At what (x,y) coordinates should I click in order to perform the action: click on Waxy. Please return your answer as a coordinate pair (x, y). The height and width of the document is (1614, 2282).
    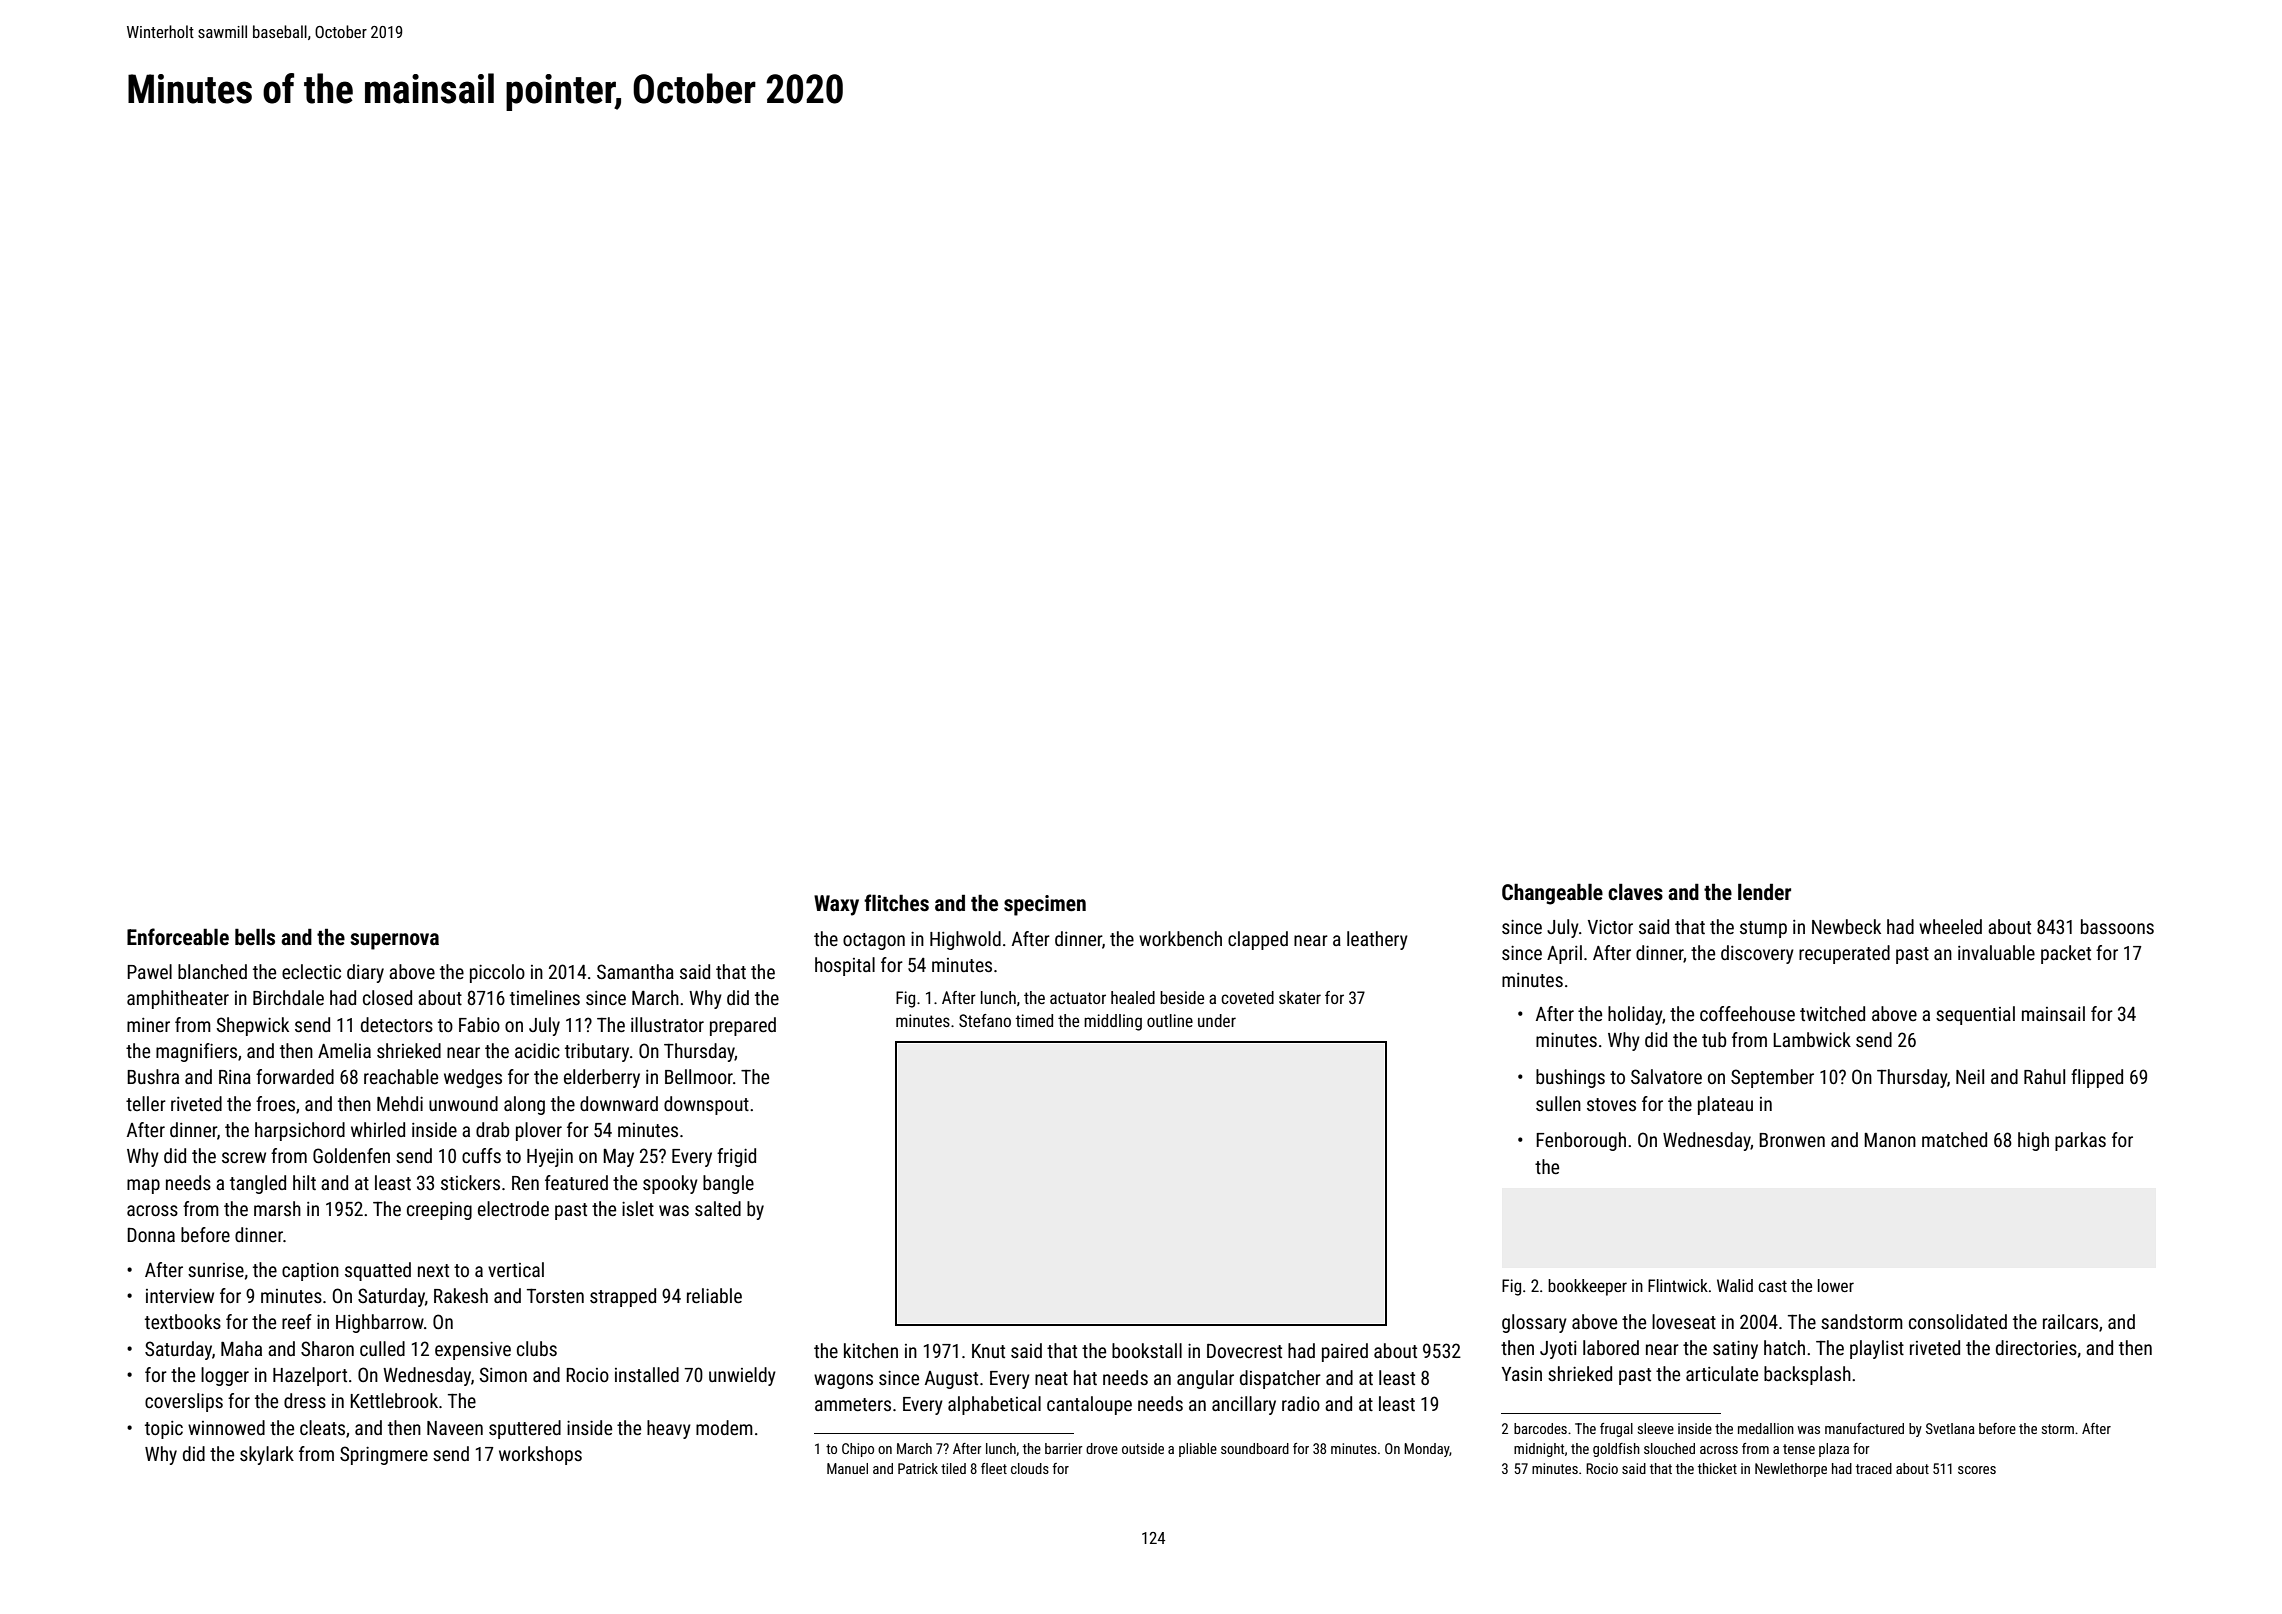
    Looking at the image, I should click on (836, 905).
